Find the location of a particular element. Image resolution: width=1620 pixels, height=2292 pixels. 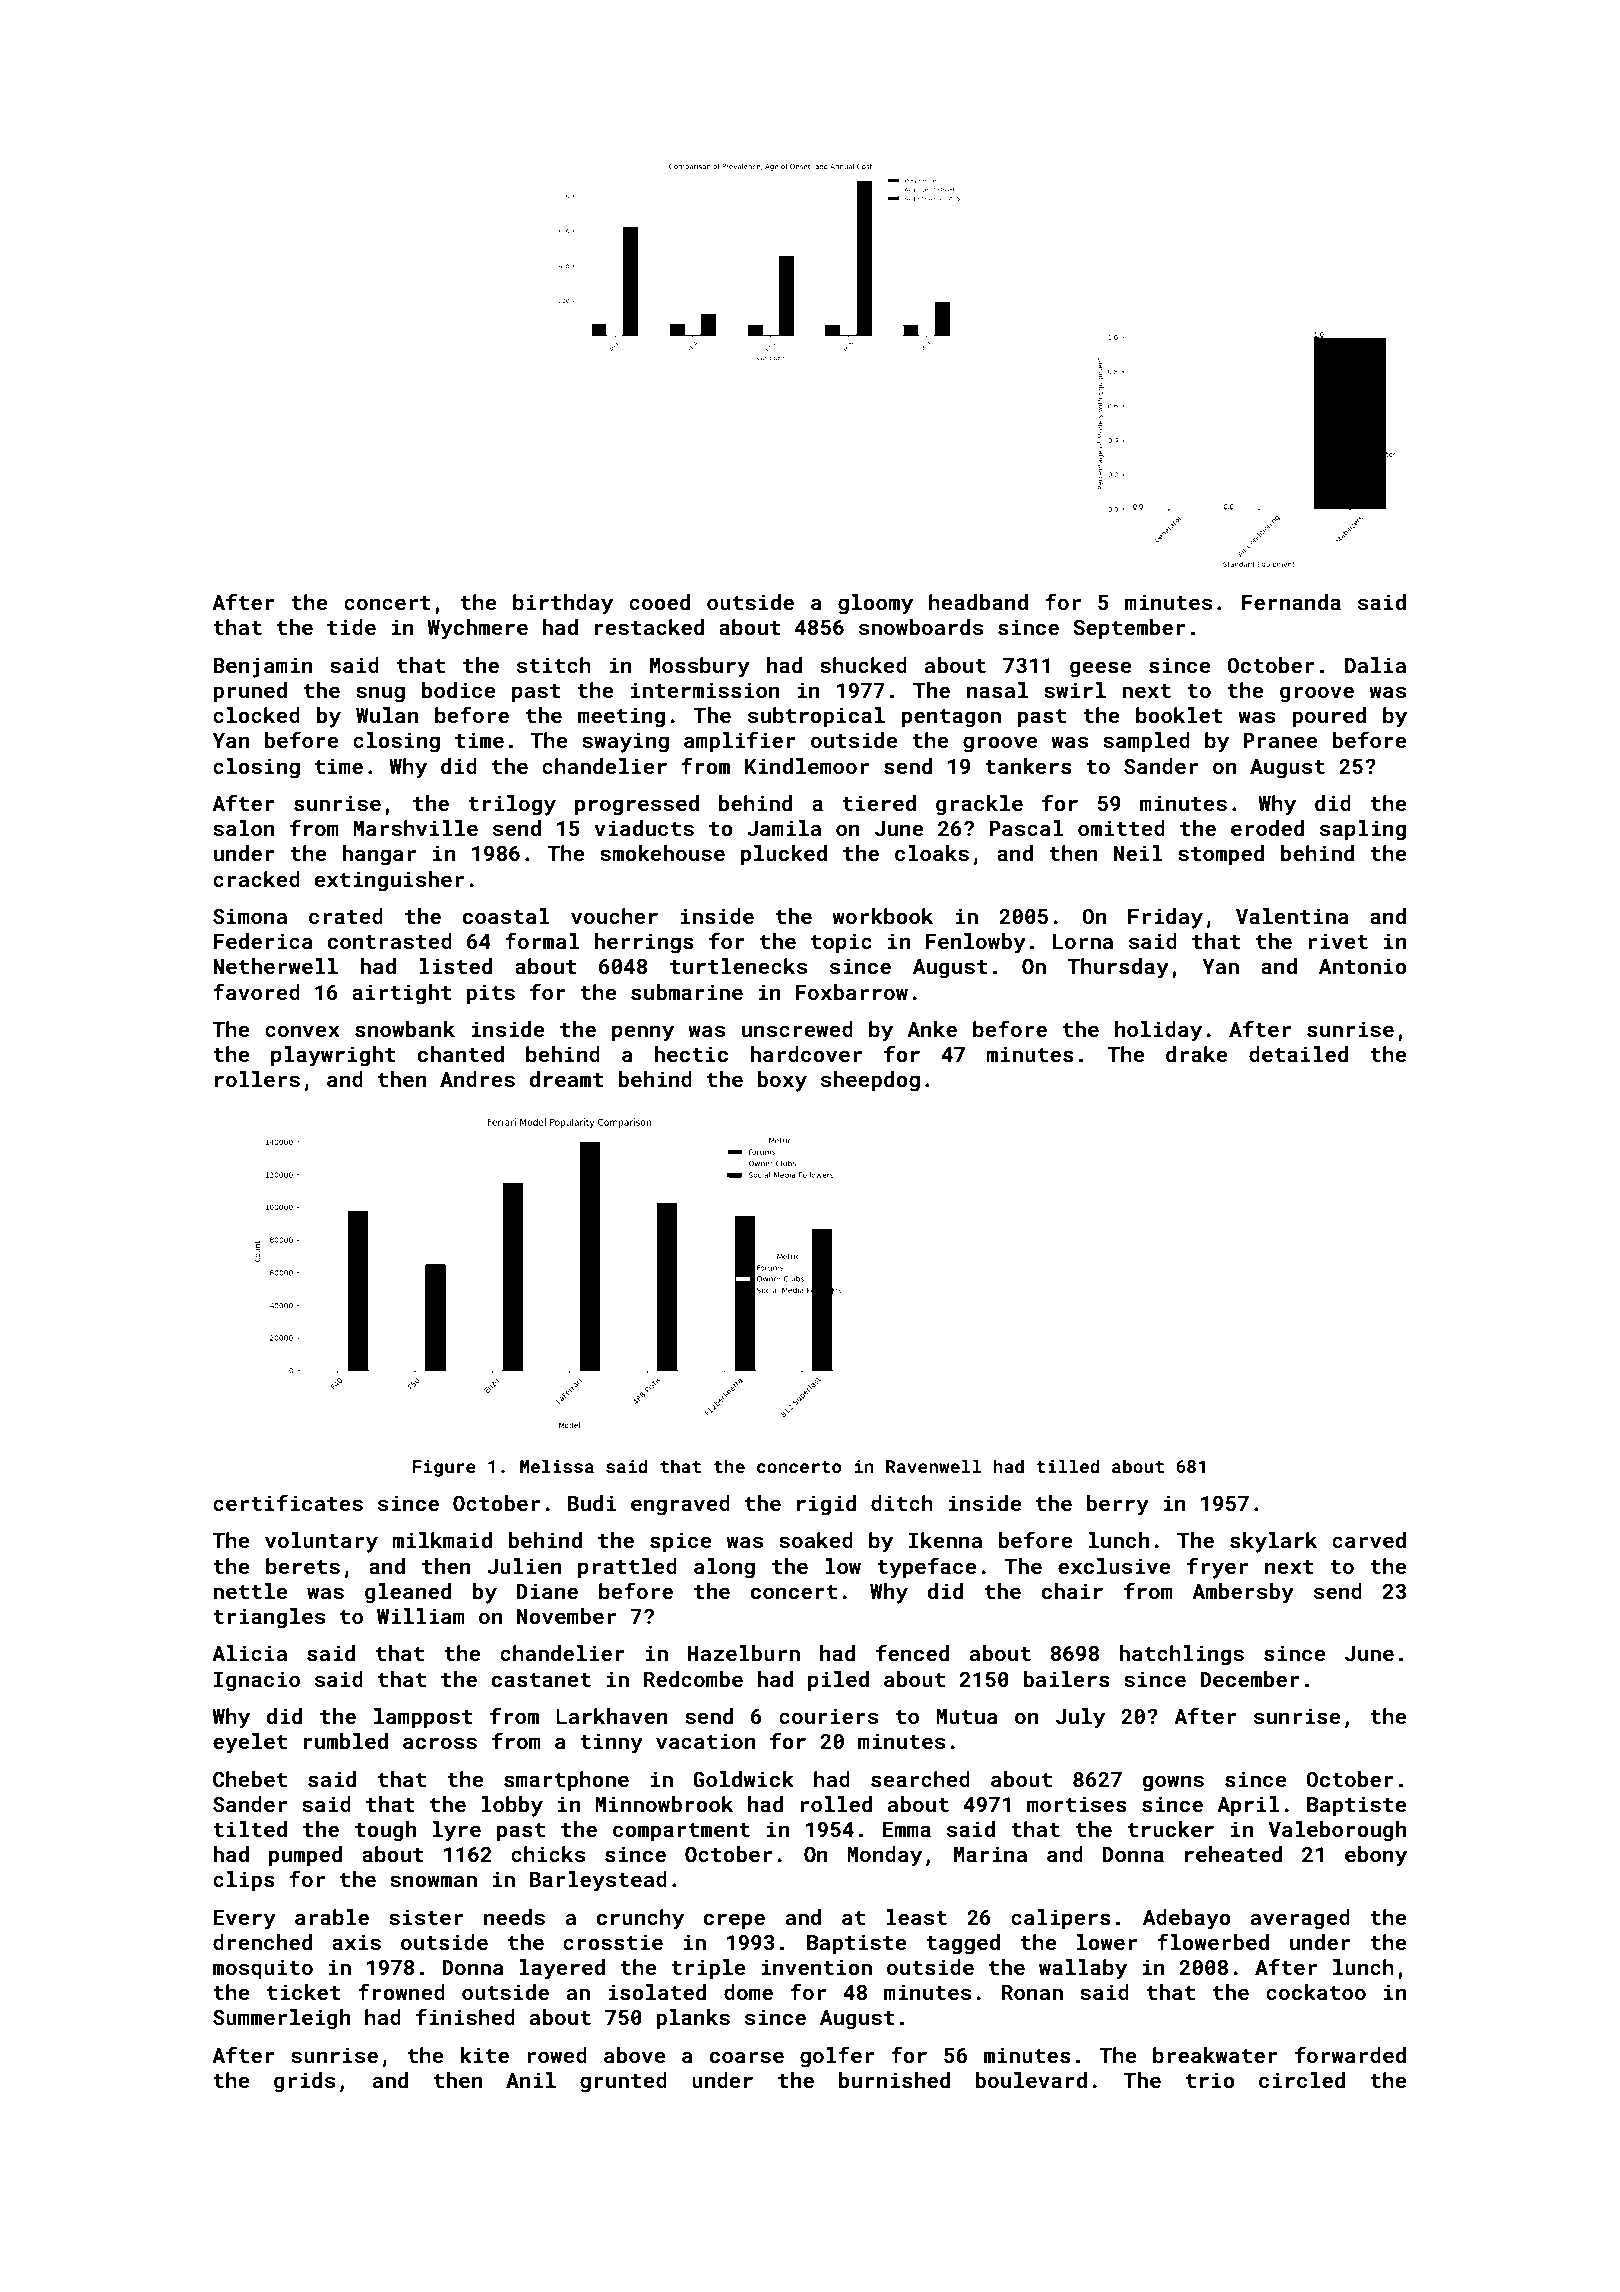

Chebet is located at coordinates (250, 1779).
